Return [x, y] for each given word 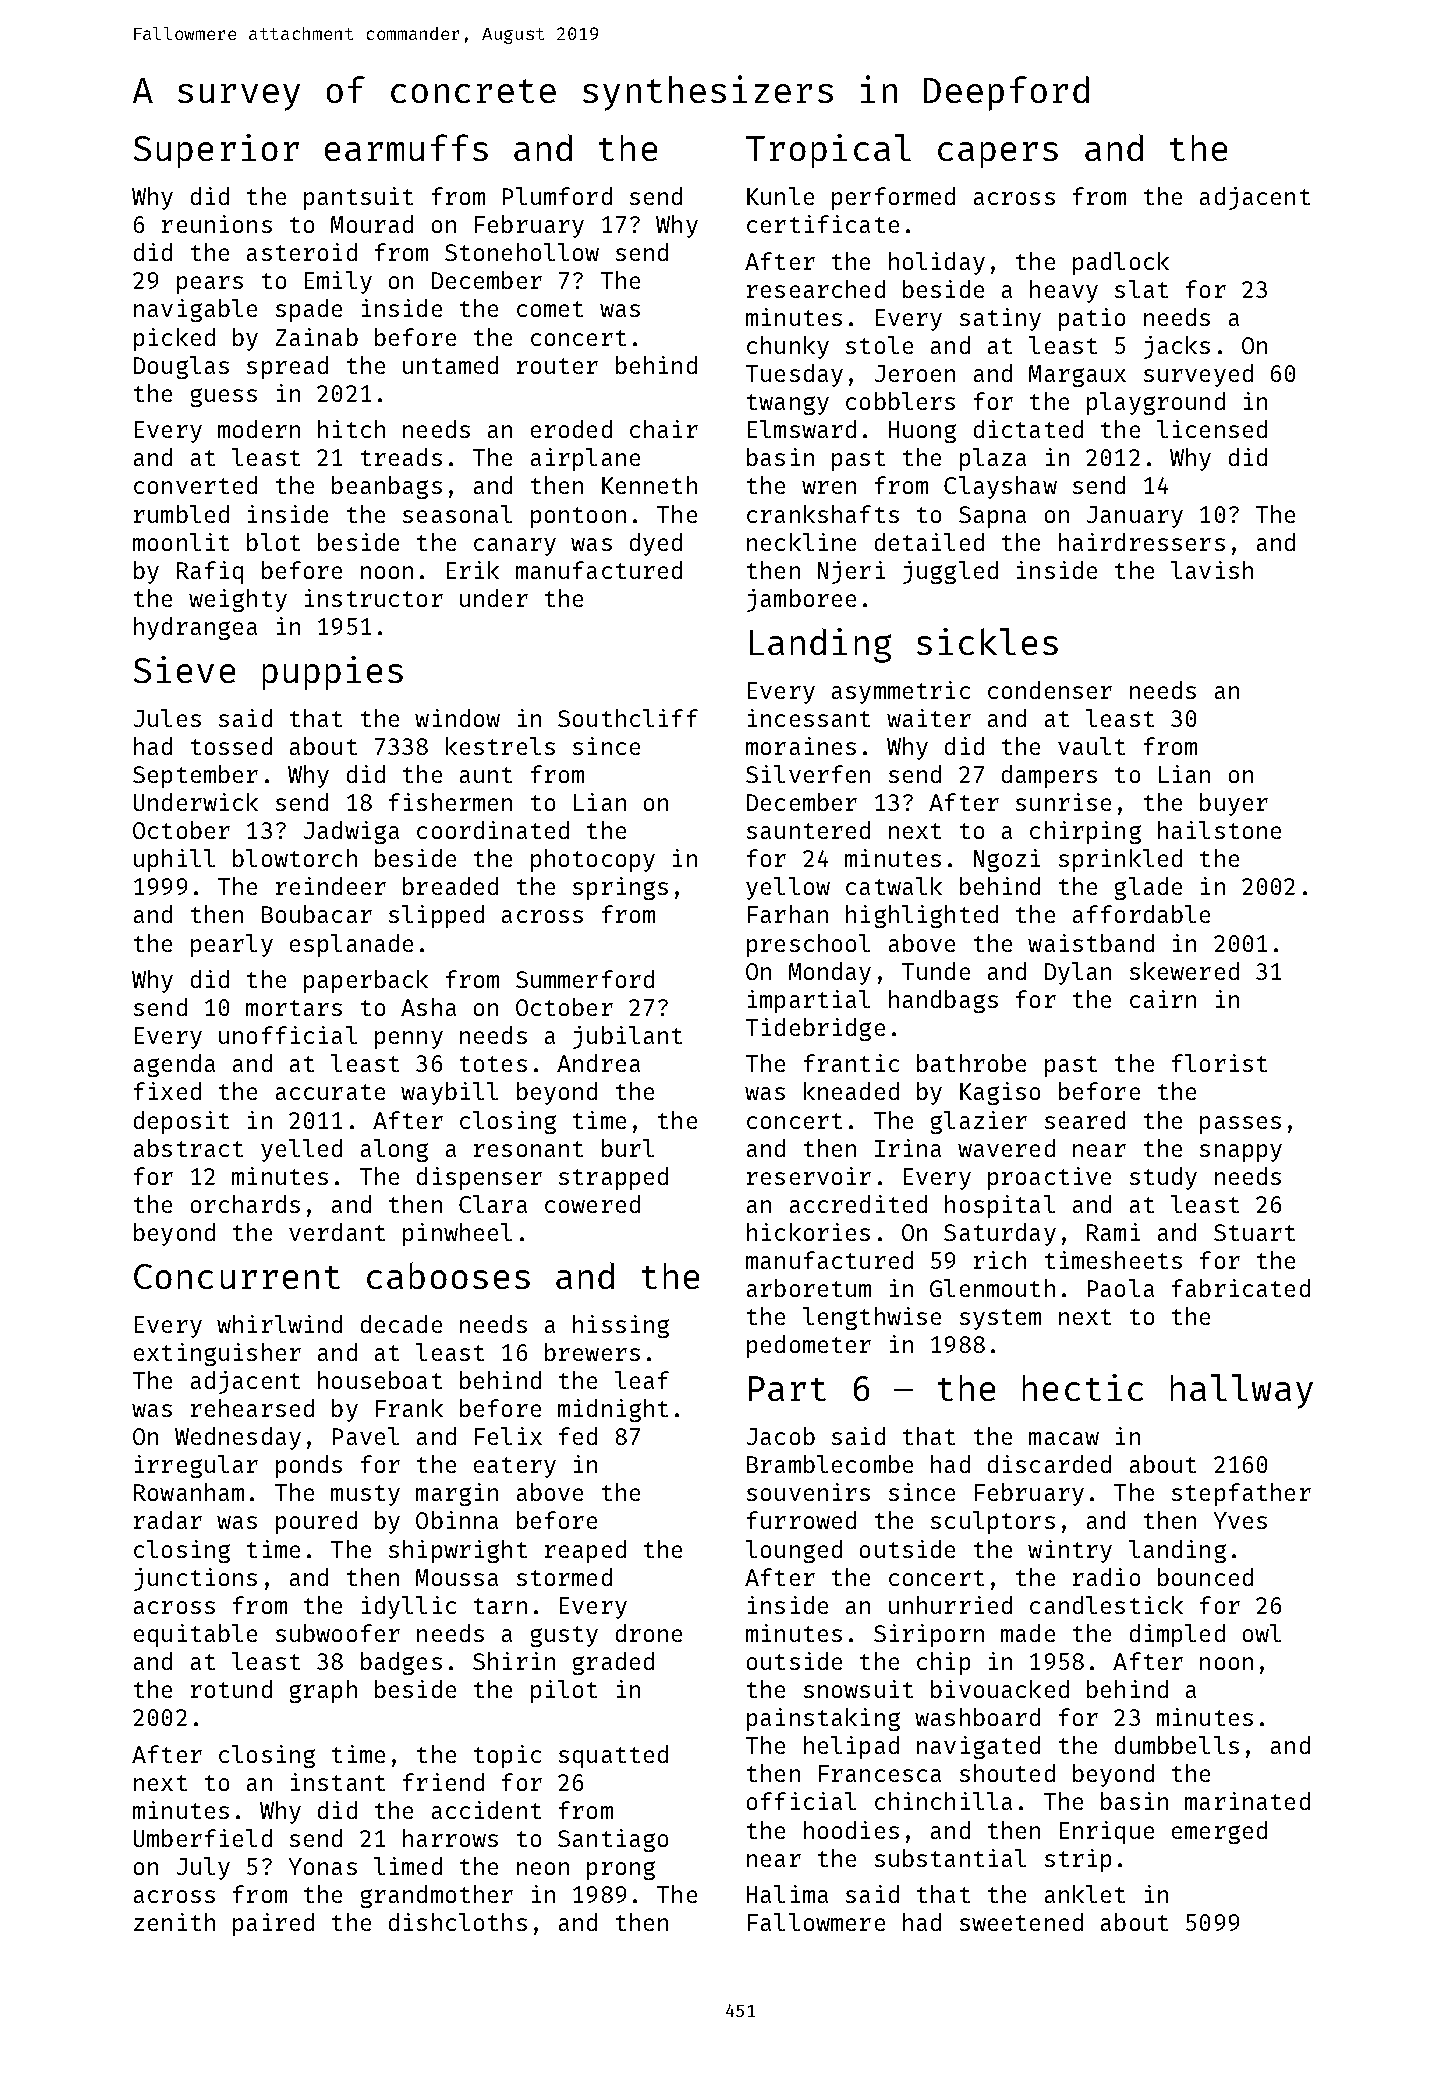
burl [628, 1148]
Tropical [828, 151]
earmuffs [406, 147]
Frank [409, 1408]
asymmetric [901, 692]
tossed [231, 746]
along [394, 1150]
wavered [1006, 1148]
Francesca [880, 1773]
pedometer [809, 1346]
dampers [1049, 776]
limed [408, 1866]
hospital [1000, 1206]
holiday [937, 263]
